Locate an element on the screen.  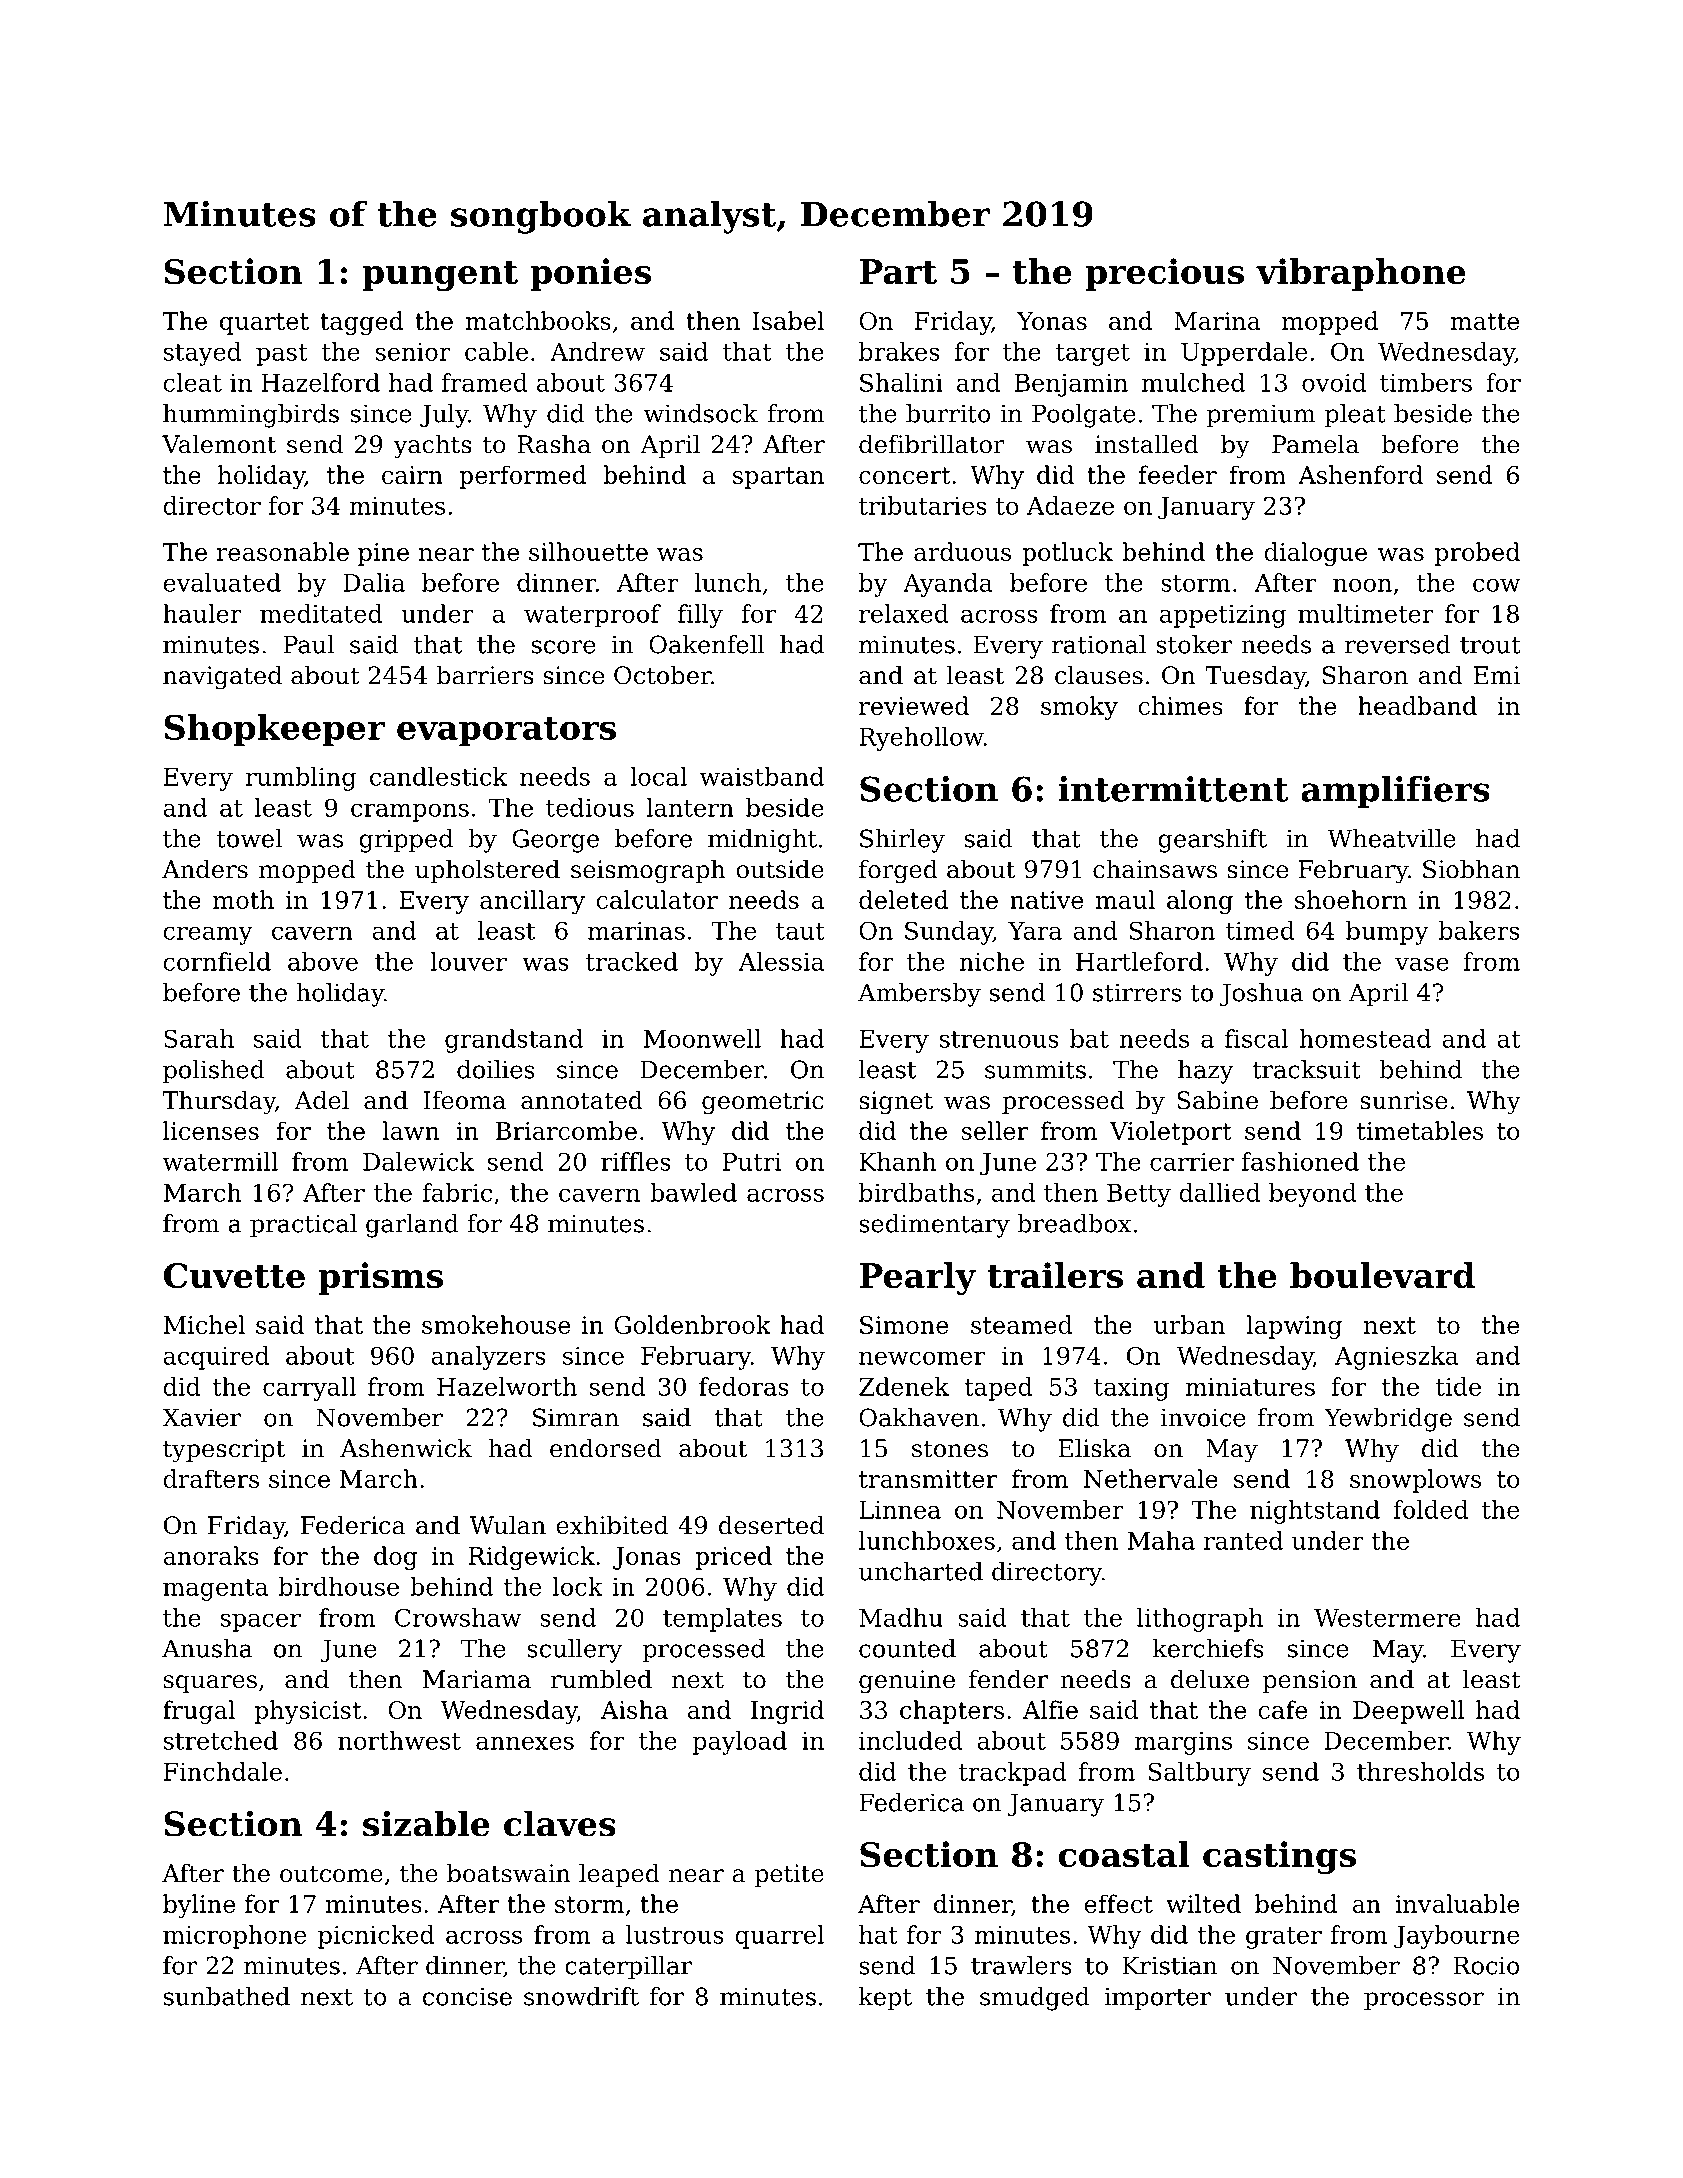
Briarcombe is located at coordinates (566, 1130).
